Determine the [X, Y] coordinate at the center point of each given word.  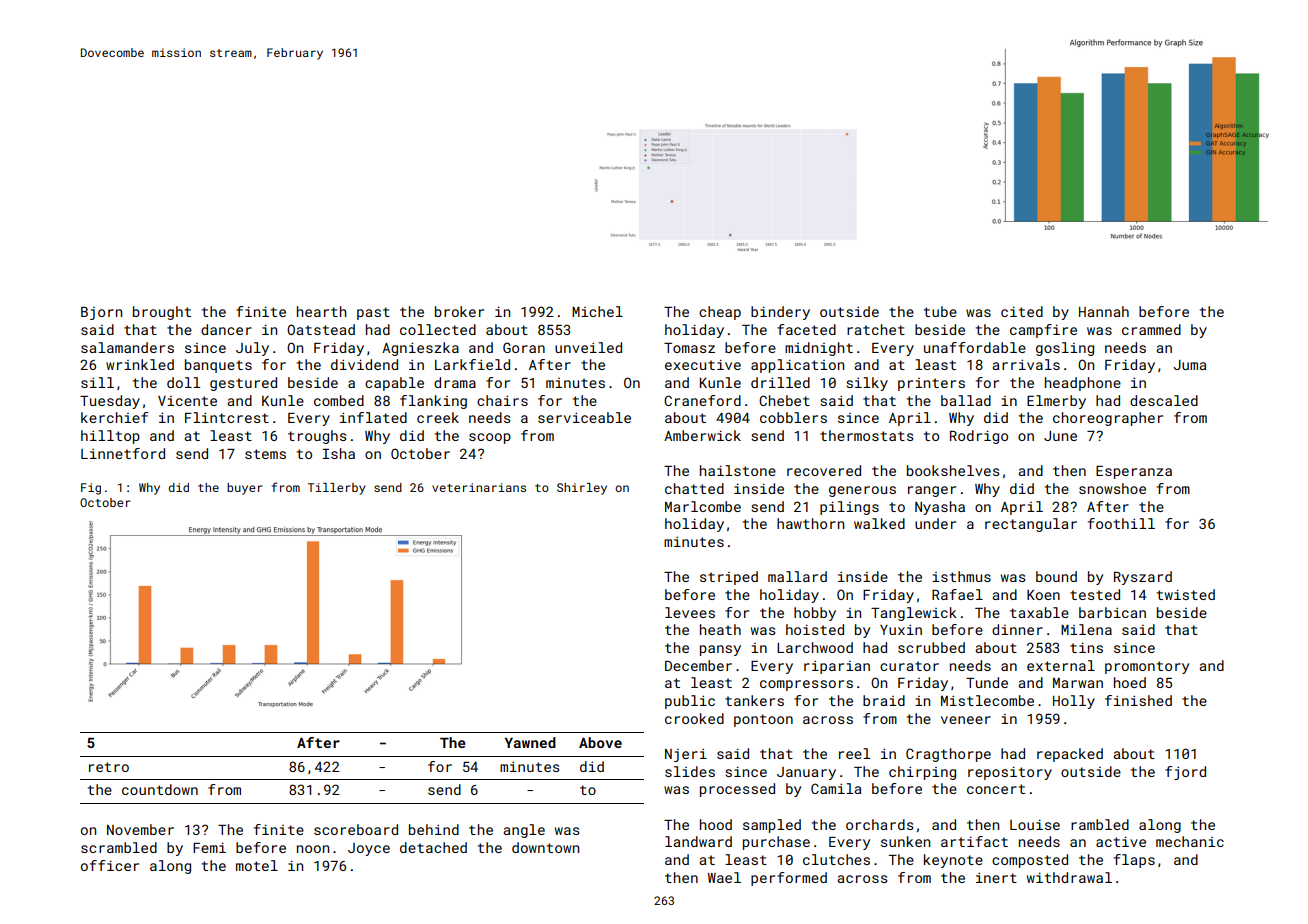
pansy [720, 650]
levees [690, 612]
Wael [724, 877]
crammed [1151, 329]
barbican [1112, 612]
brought [162, 313]
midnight [819, 349]
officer [110, 865]
